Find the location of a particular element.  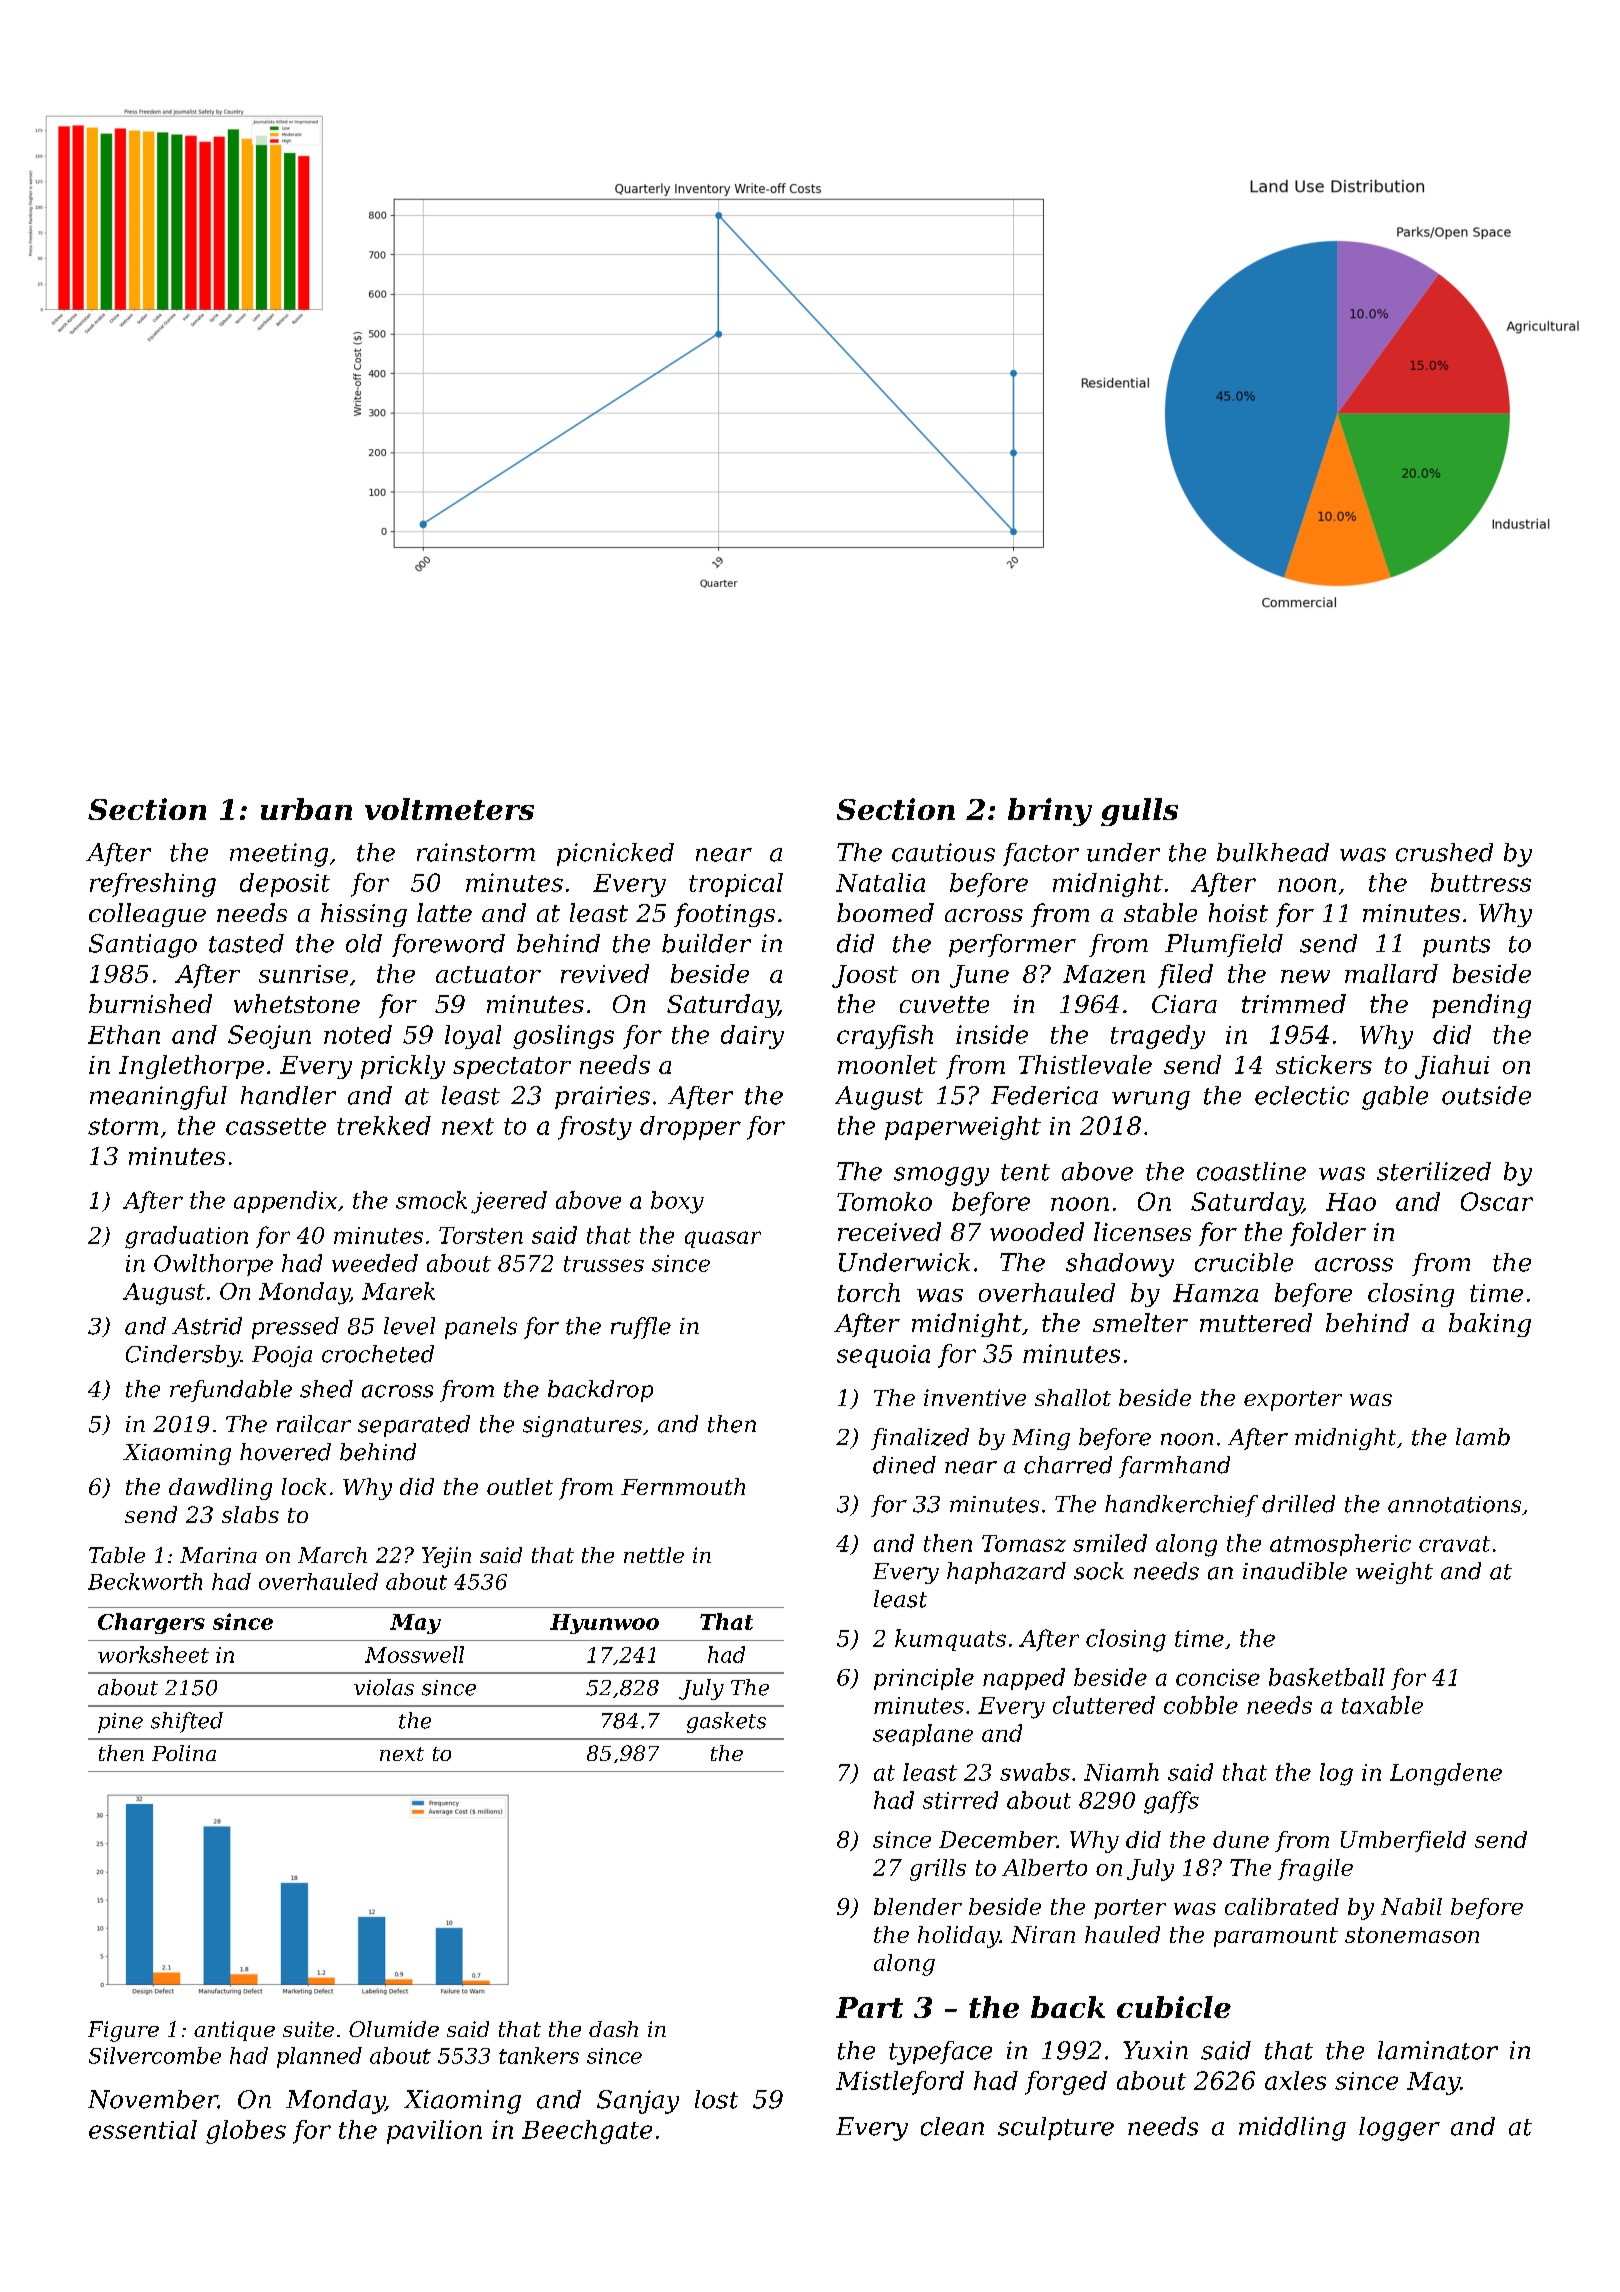

basketball is located at coordinates (1327, 1677).
